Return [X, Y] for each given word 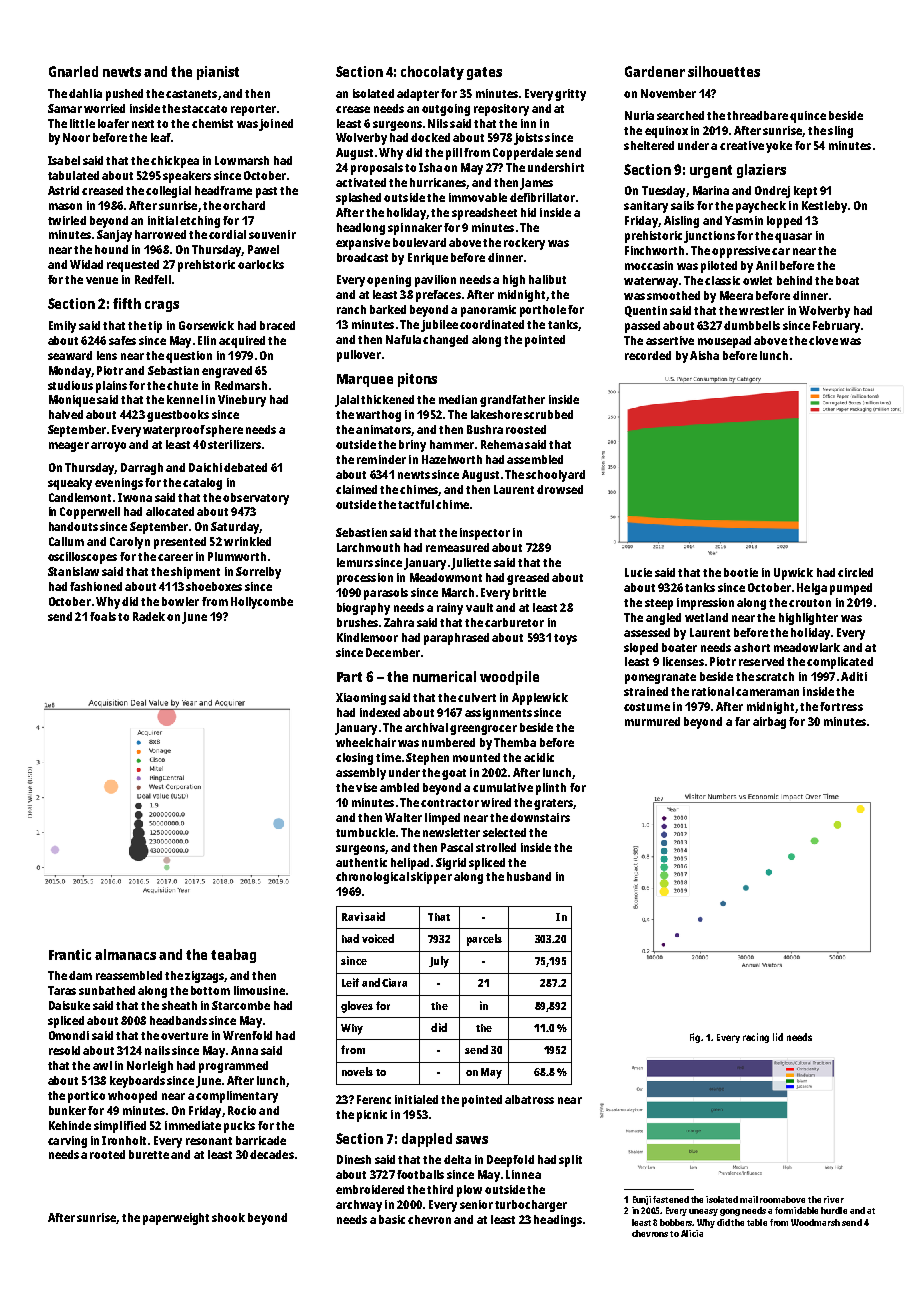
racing [756, 1038]
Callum [66, 541]
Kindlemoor [367, 637]
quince [808, 117]
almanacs [125, 954]
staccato [204, 109]
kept [805, 192]
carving [67, 1142]
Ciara [394, 982]
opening [389, 281]
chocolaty [432, 73]
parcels [484, 940]
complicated [840, 663]
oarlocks [261, 264]
